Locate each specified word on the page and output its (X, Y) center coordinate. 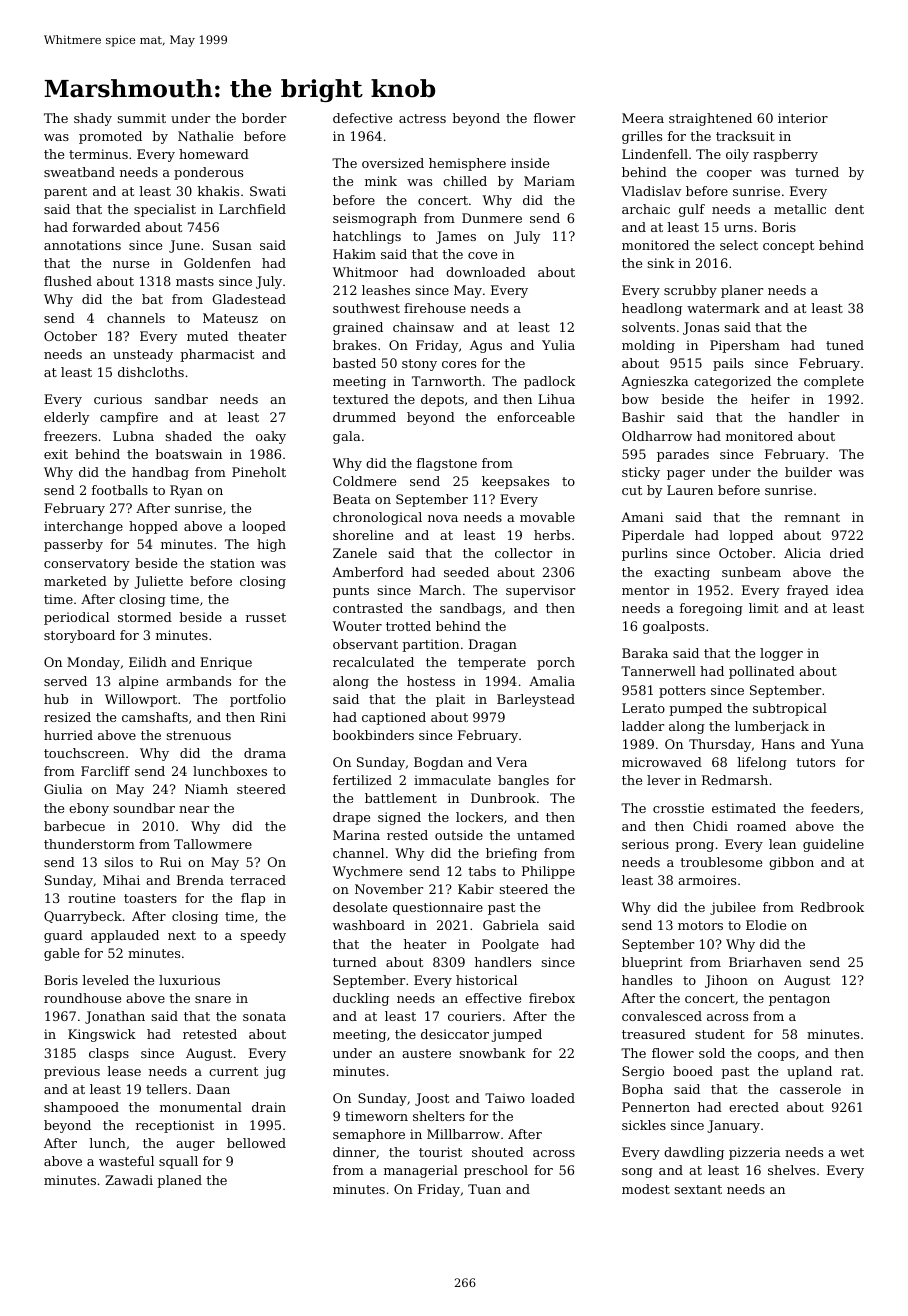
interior (803, 118)
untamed (546, 835)
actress (422, 118)
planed (179, 1181)
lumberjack (772, 727)
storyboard (79, 636)
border (264, 118)
